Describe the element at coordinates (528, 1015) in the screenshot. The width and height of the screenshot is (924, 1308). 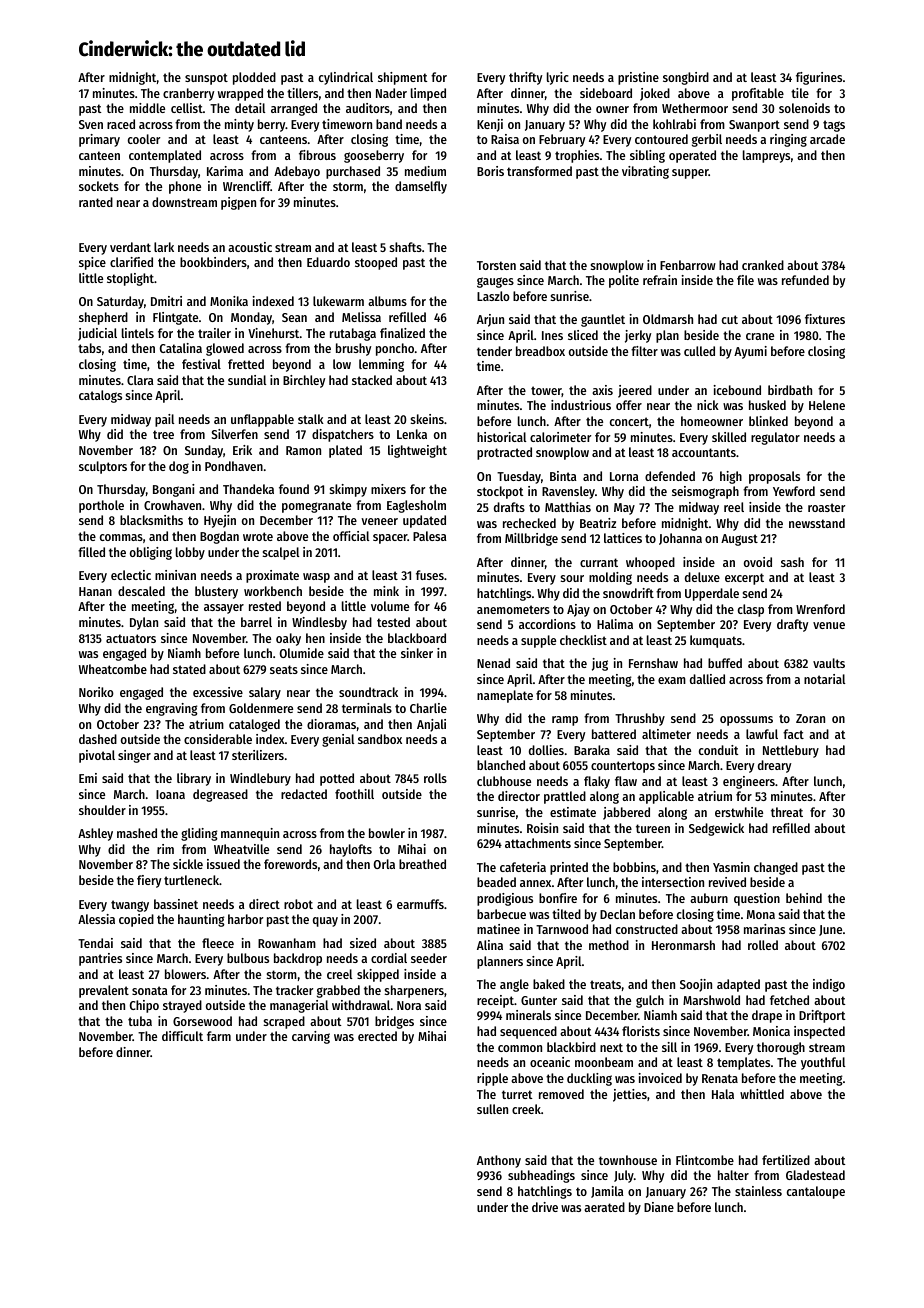
I see `minerals` at that location.
